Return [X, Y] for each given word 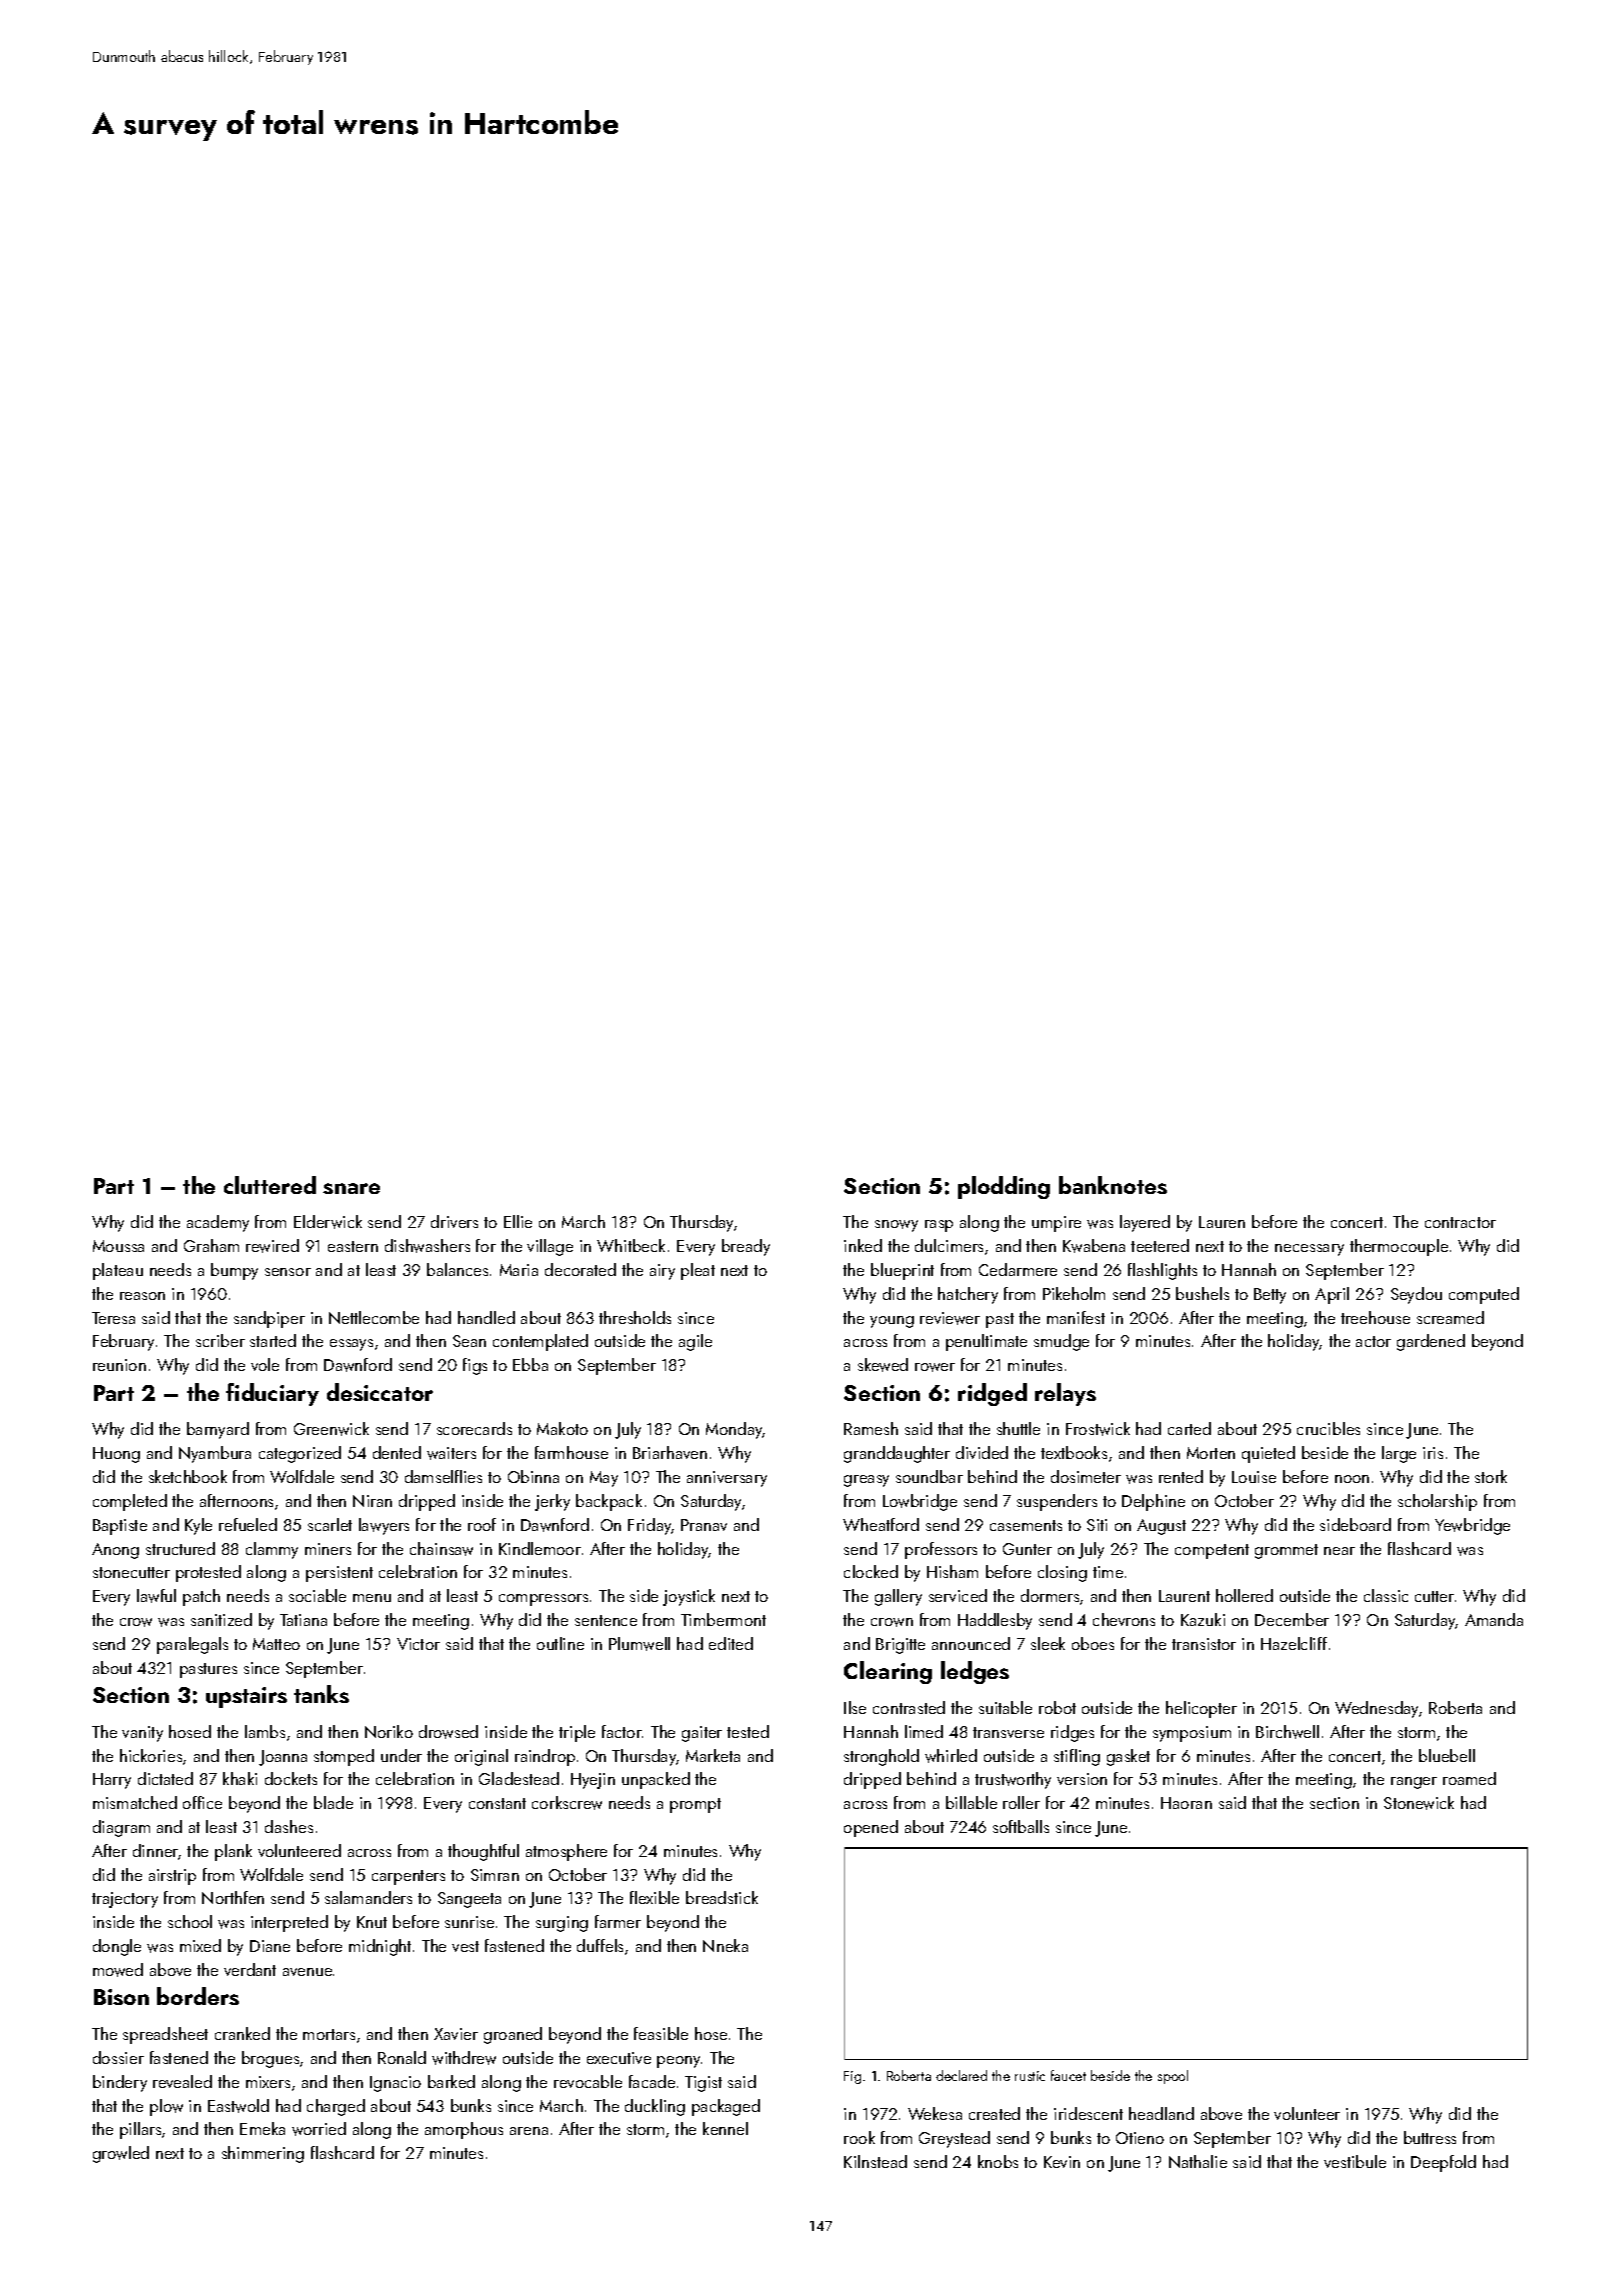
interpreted [289, 1923]
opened [871, 1828]
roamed [1469, 1778]
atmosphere [566, 1852]
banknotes [1113, 1185]
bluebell [1447, 1755]
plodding [1004, 1187]
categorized [300, 1454]
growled [121, 2154]
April [1332, 1295]
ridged [992, 1394]
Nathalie [1198, 2161]
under [401, 1755]
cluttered [270, 1185]
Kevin [1062, 2162]
